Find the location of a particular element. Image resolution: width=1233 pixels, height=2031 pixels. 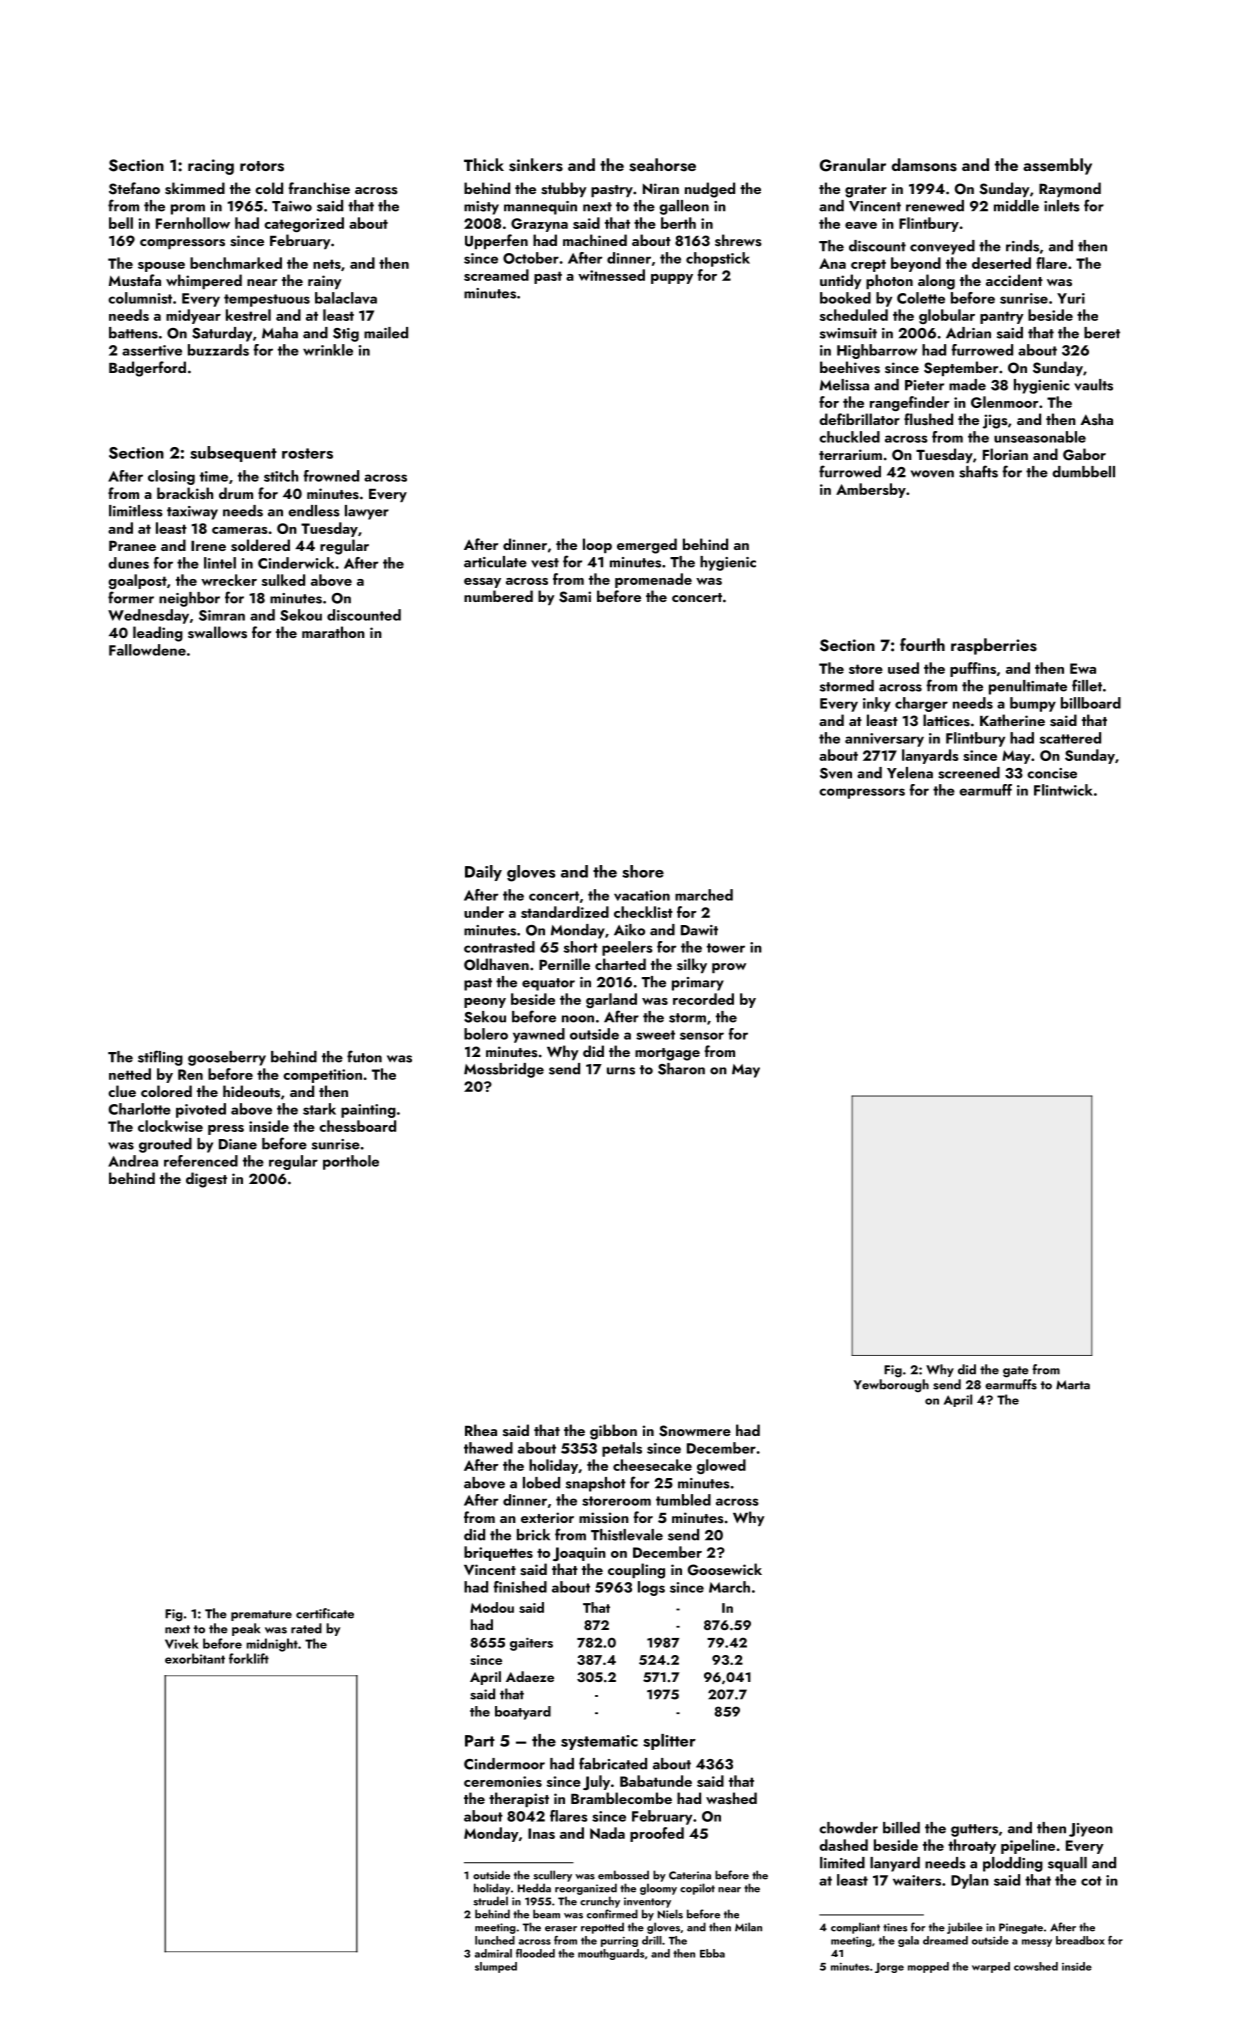

Niran is located at coordinates (661, 188).
